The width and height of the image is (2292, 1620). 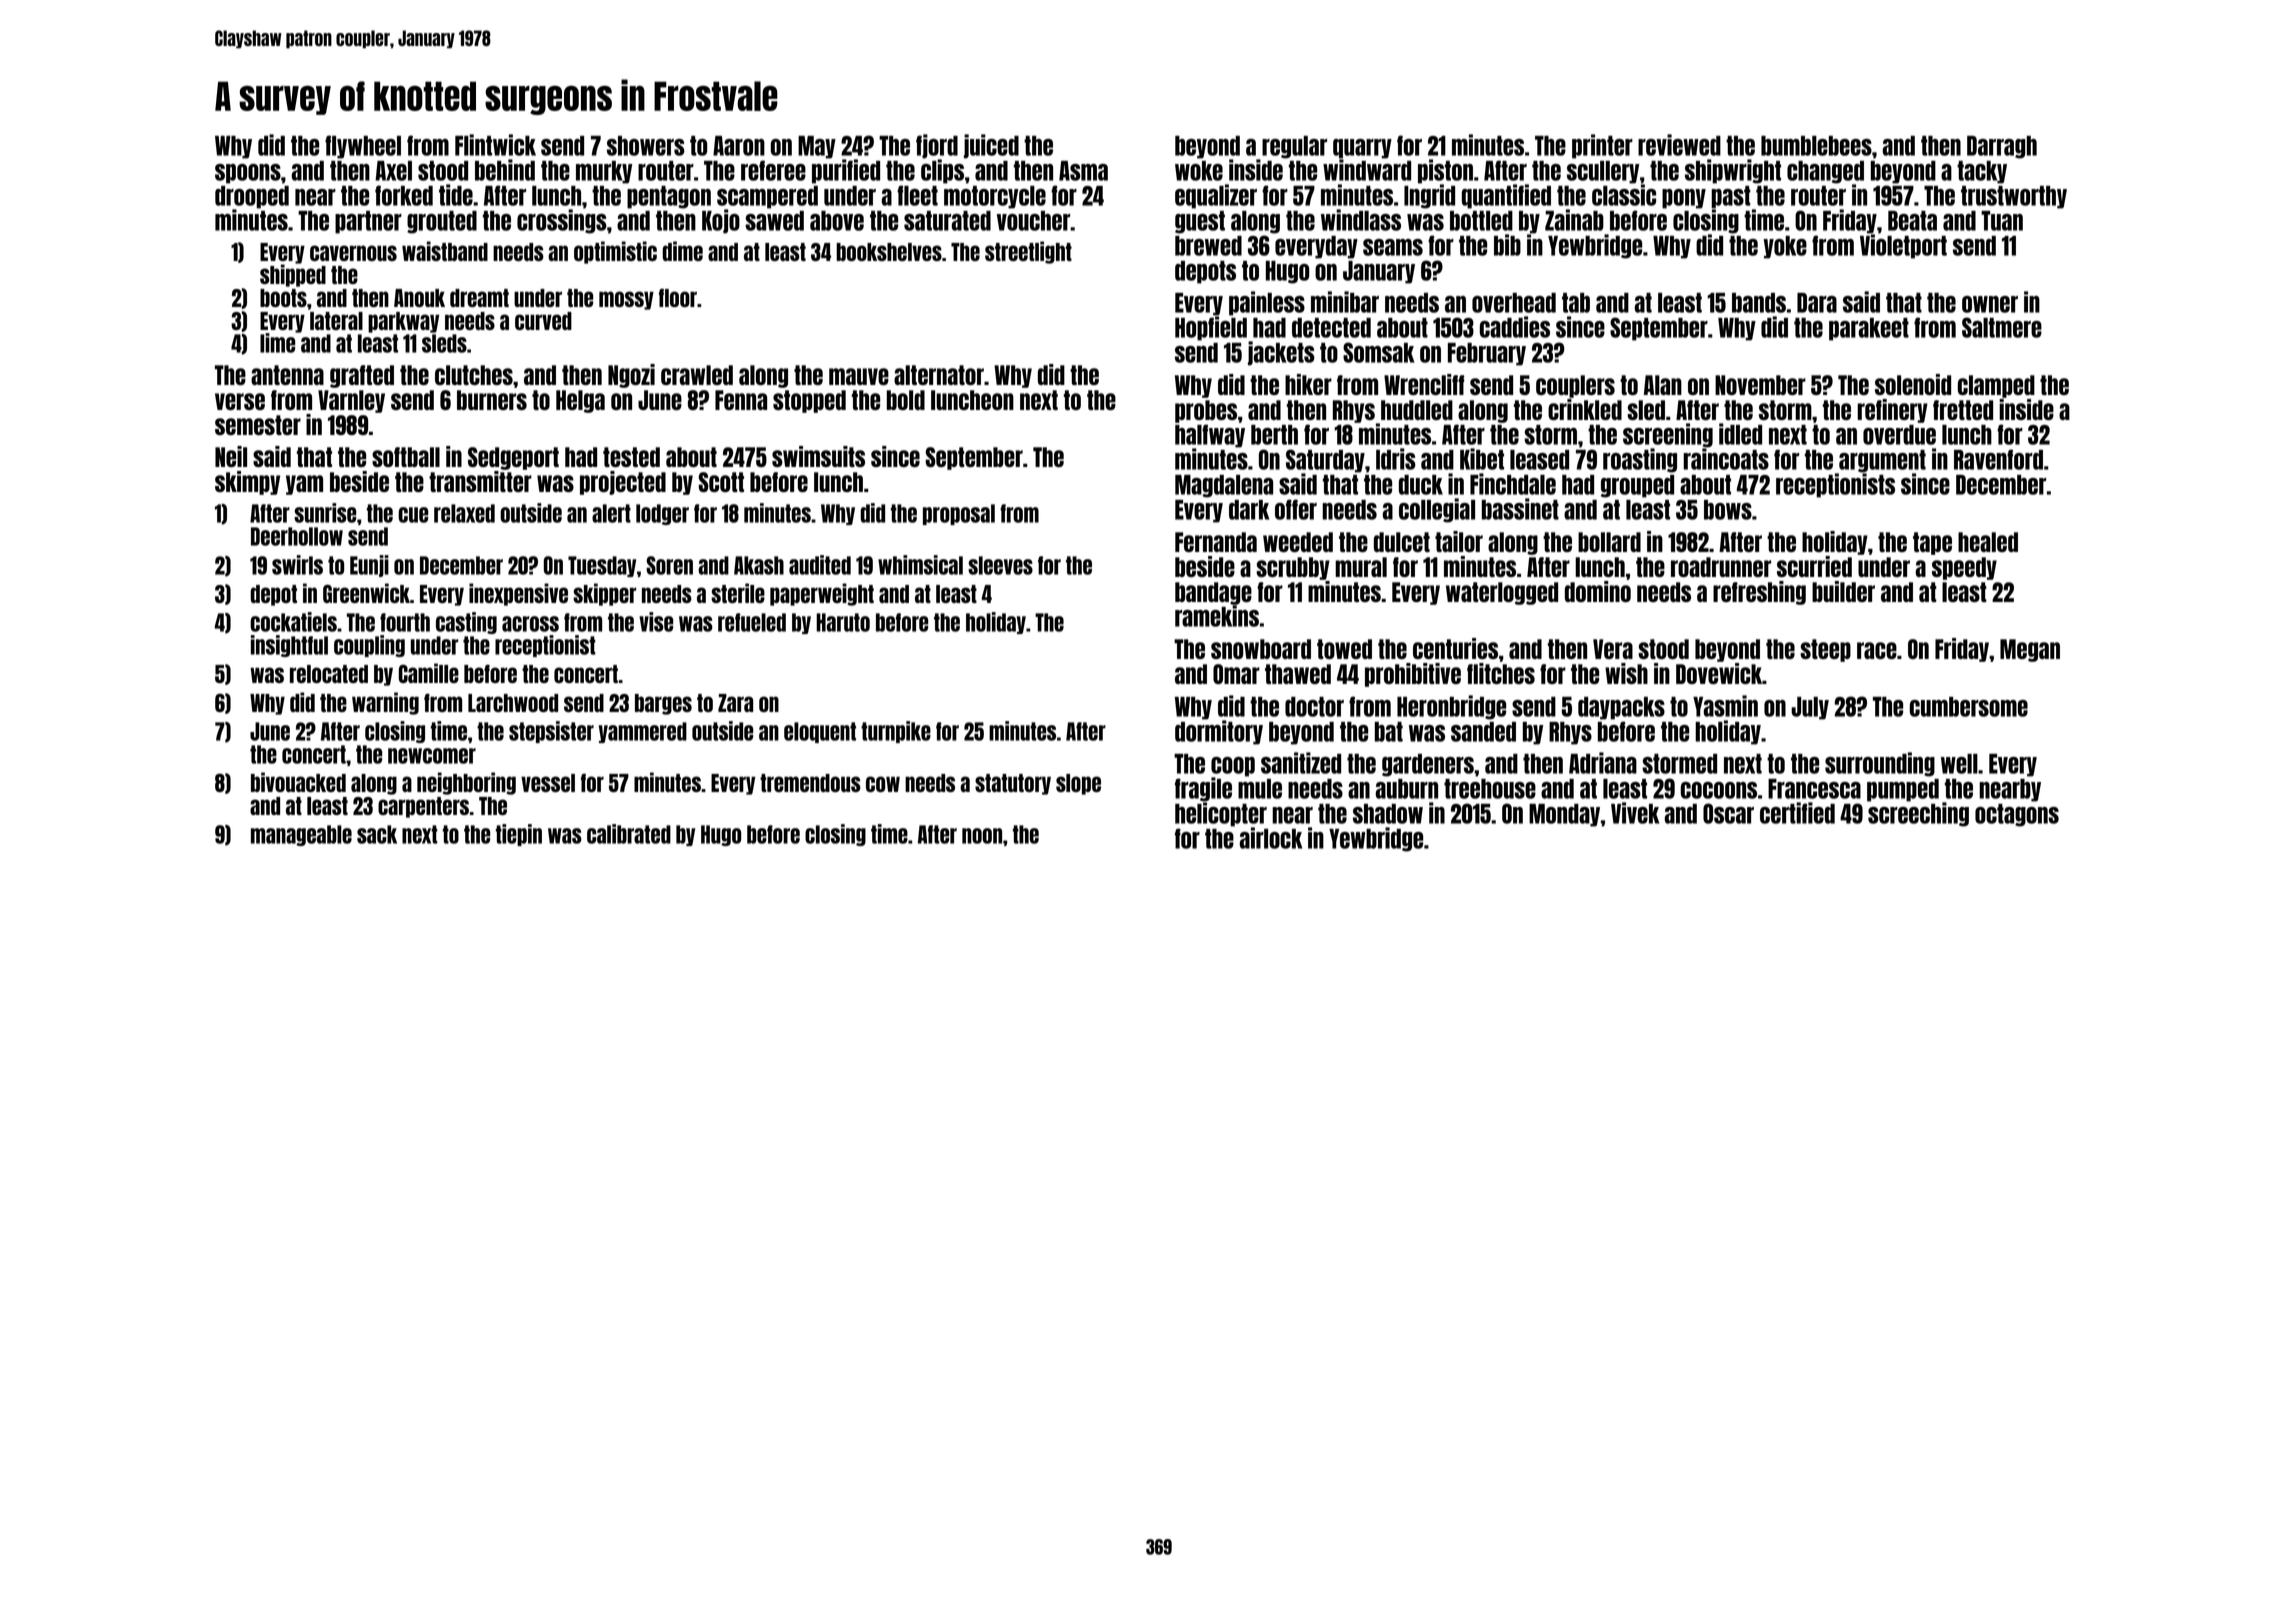 What do you see at coordinates (551, 732) in the image?
I see `stepsister` at bounding box center [551, 732].
